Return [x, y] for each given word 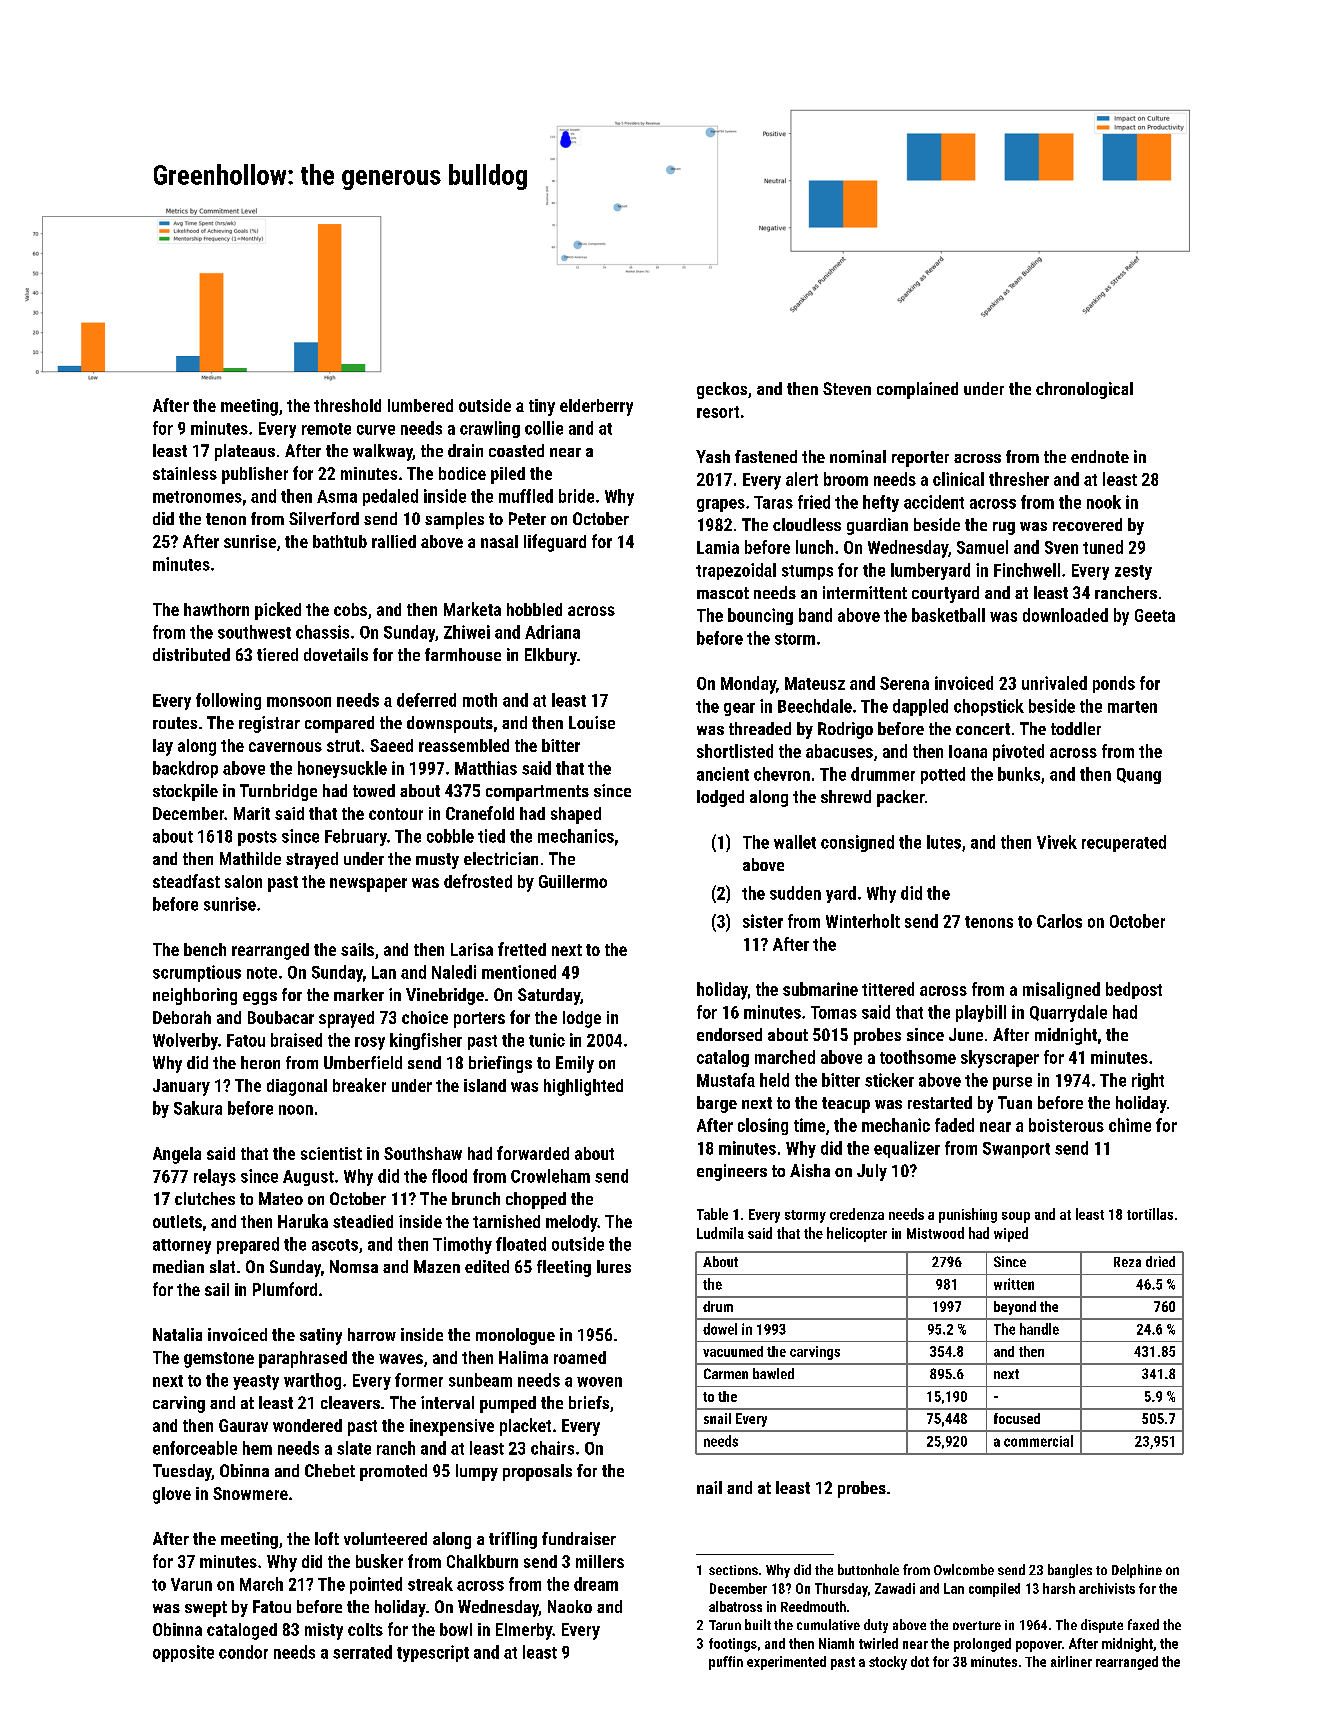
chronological [1084, 390]
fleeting [564, 1268]
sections [733, 1570]
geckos [722, 390]
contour [396, 814]
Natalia [177, 1334]
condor [243, 1652]
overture [977, 1625]
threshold [347, 405]
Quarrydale [1068, 1013]
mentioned [519, 972]
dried [1160, 1261]
